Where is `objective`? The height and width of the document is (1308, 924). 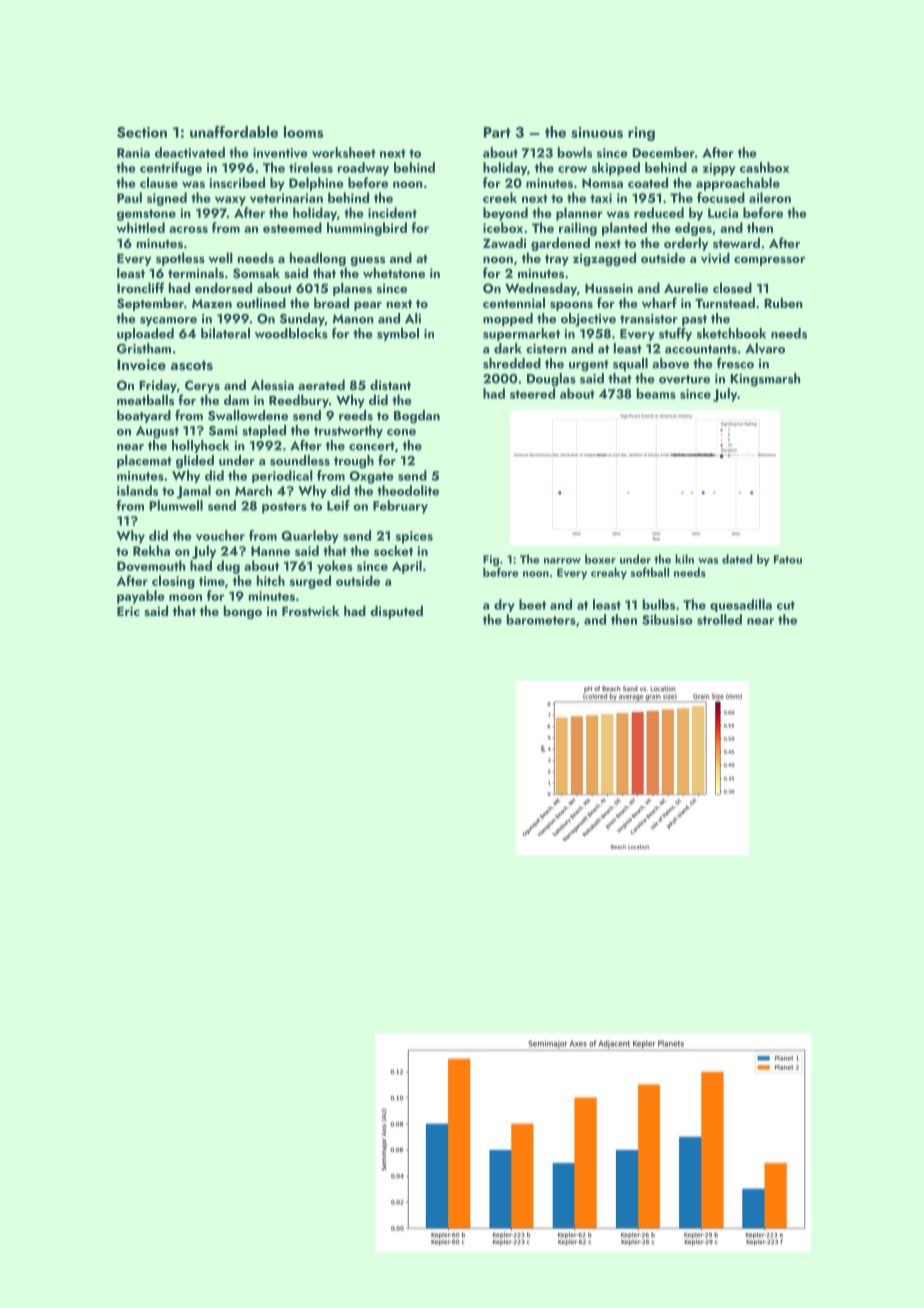
objective is located at coordinates (588, 320).
